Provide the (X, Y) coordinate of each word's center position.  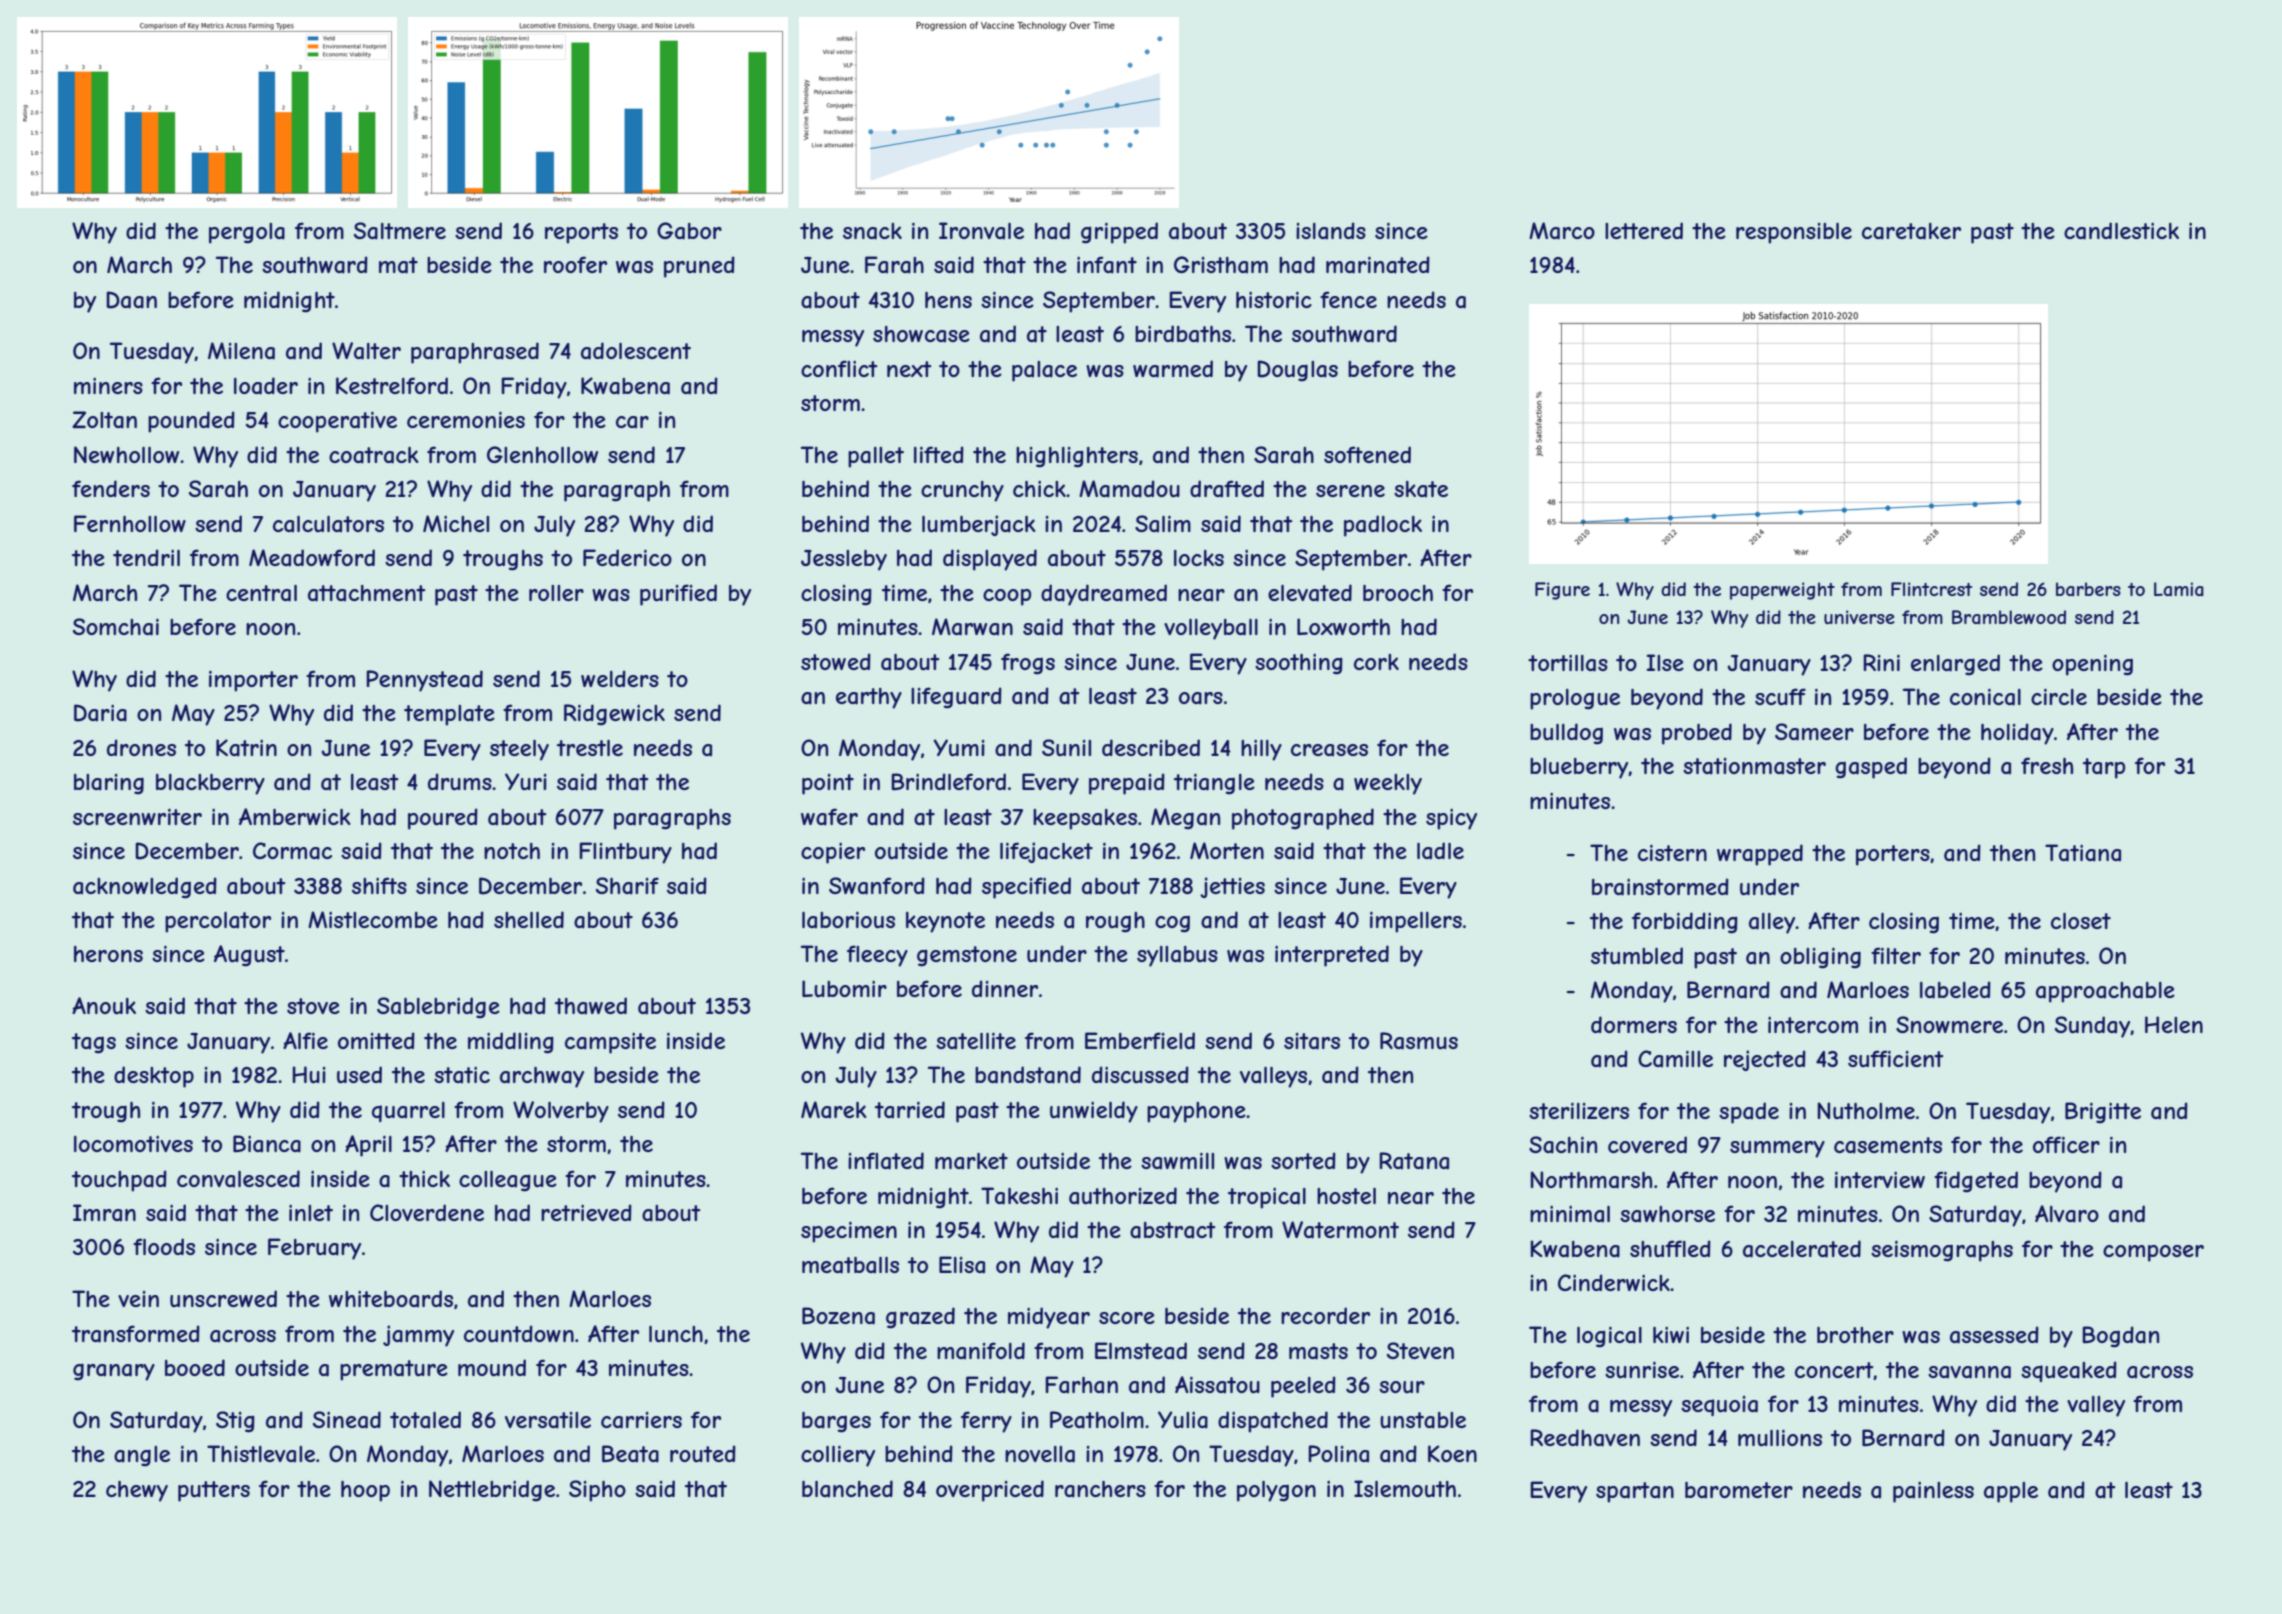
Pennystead (424, 681)
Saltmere (400, 231)
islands (1331, 231)
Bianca (267, 1144)
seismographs (1942, 1251)
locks (1199, 558)
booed (195, 1367)
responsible (1794, 233)
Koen (1452, 1453)
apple (2011, 1492)
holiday (2017, 734)
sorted (1303, 1160)
